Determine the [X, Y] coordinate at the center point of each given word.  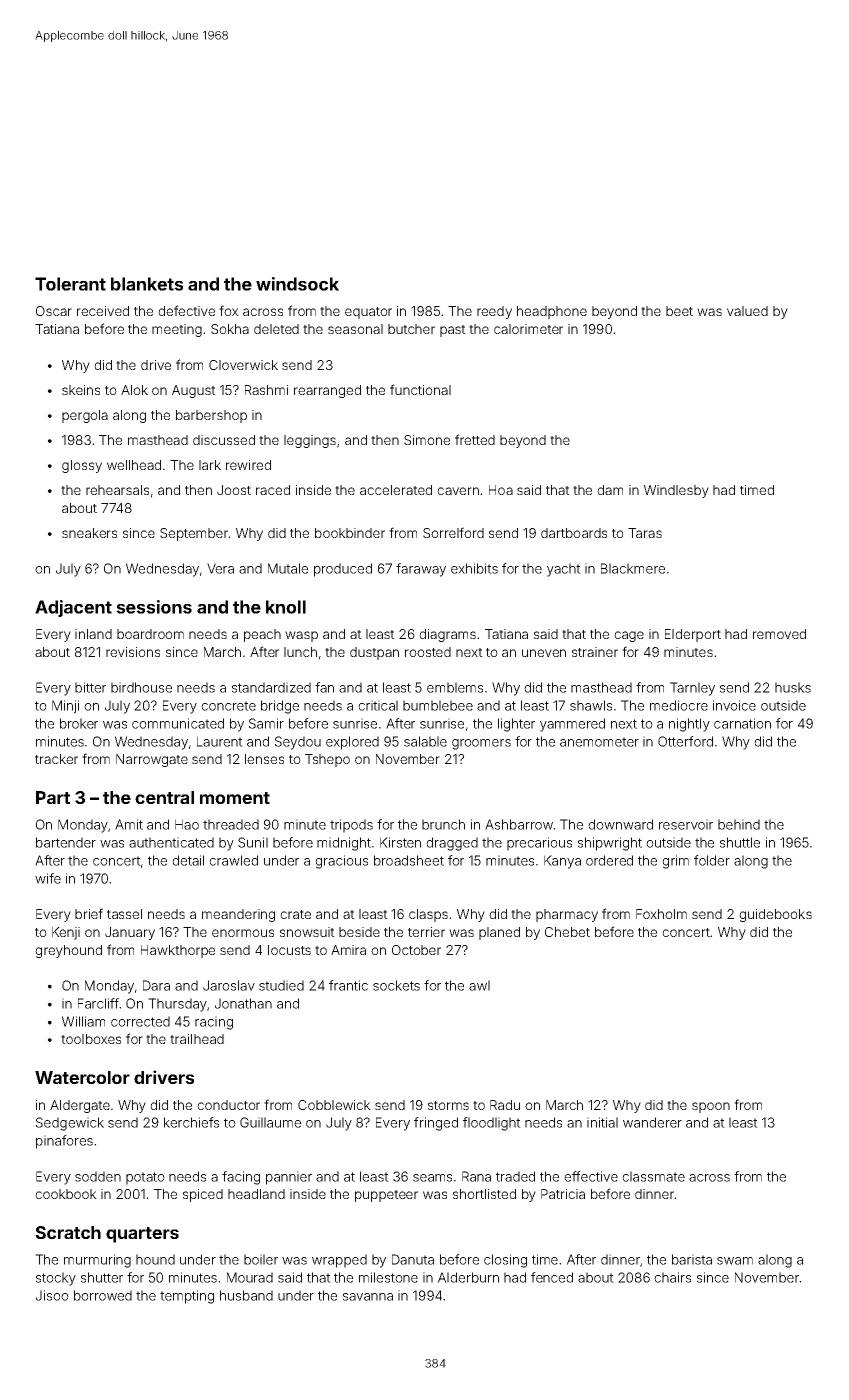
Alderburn [468, 1277]
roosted [428, 652]
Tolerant [70, 284]
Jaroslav [229, 985]
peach [262, 635]
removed [779, 634]
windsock [297, 284]
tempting [187, 1297]
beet [679, 311]
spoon [711, 1107]
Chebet [567, 932]
